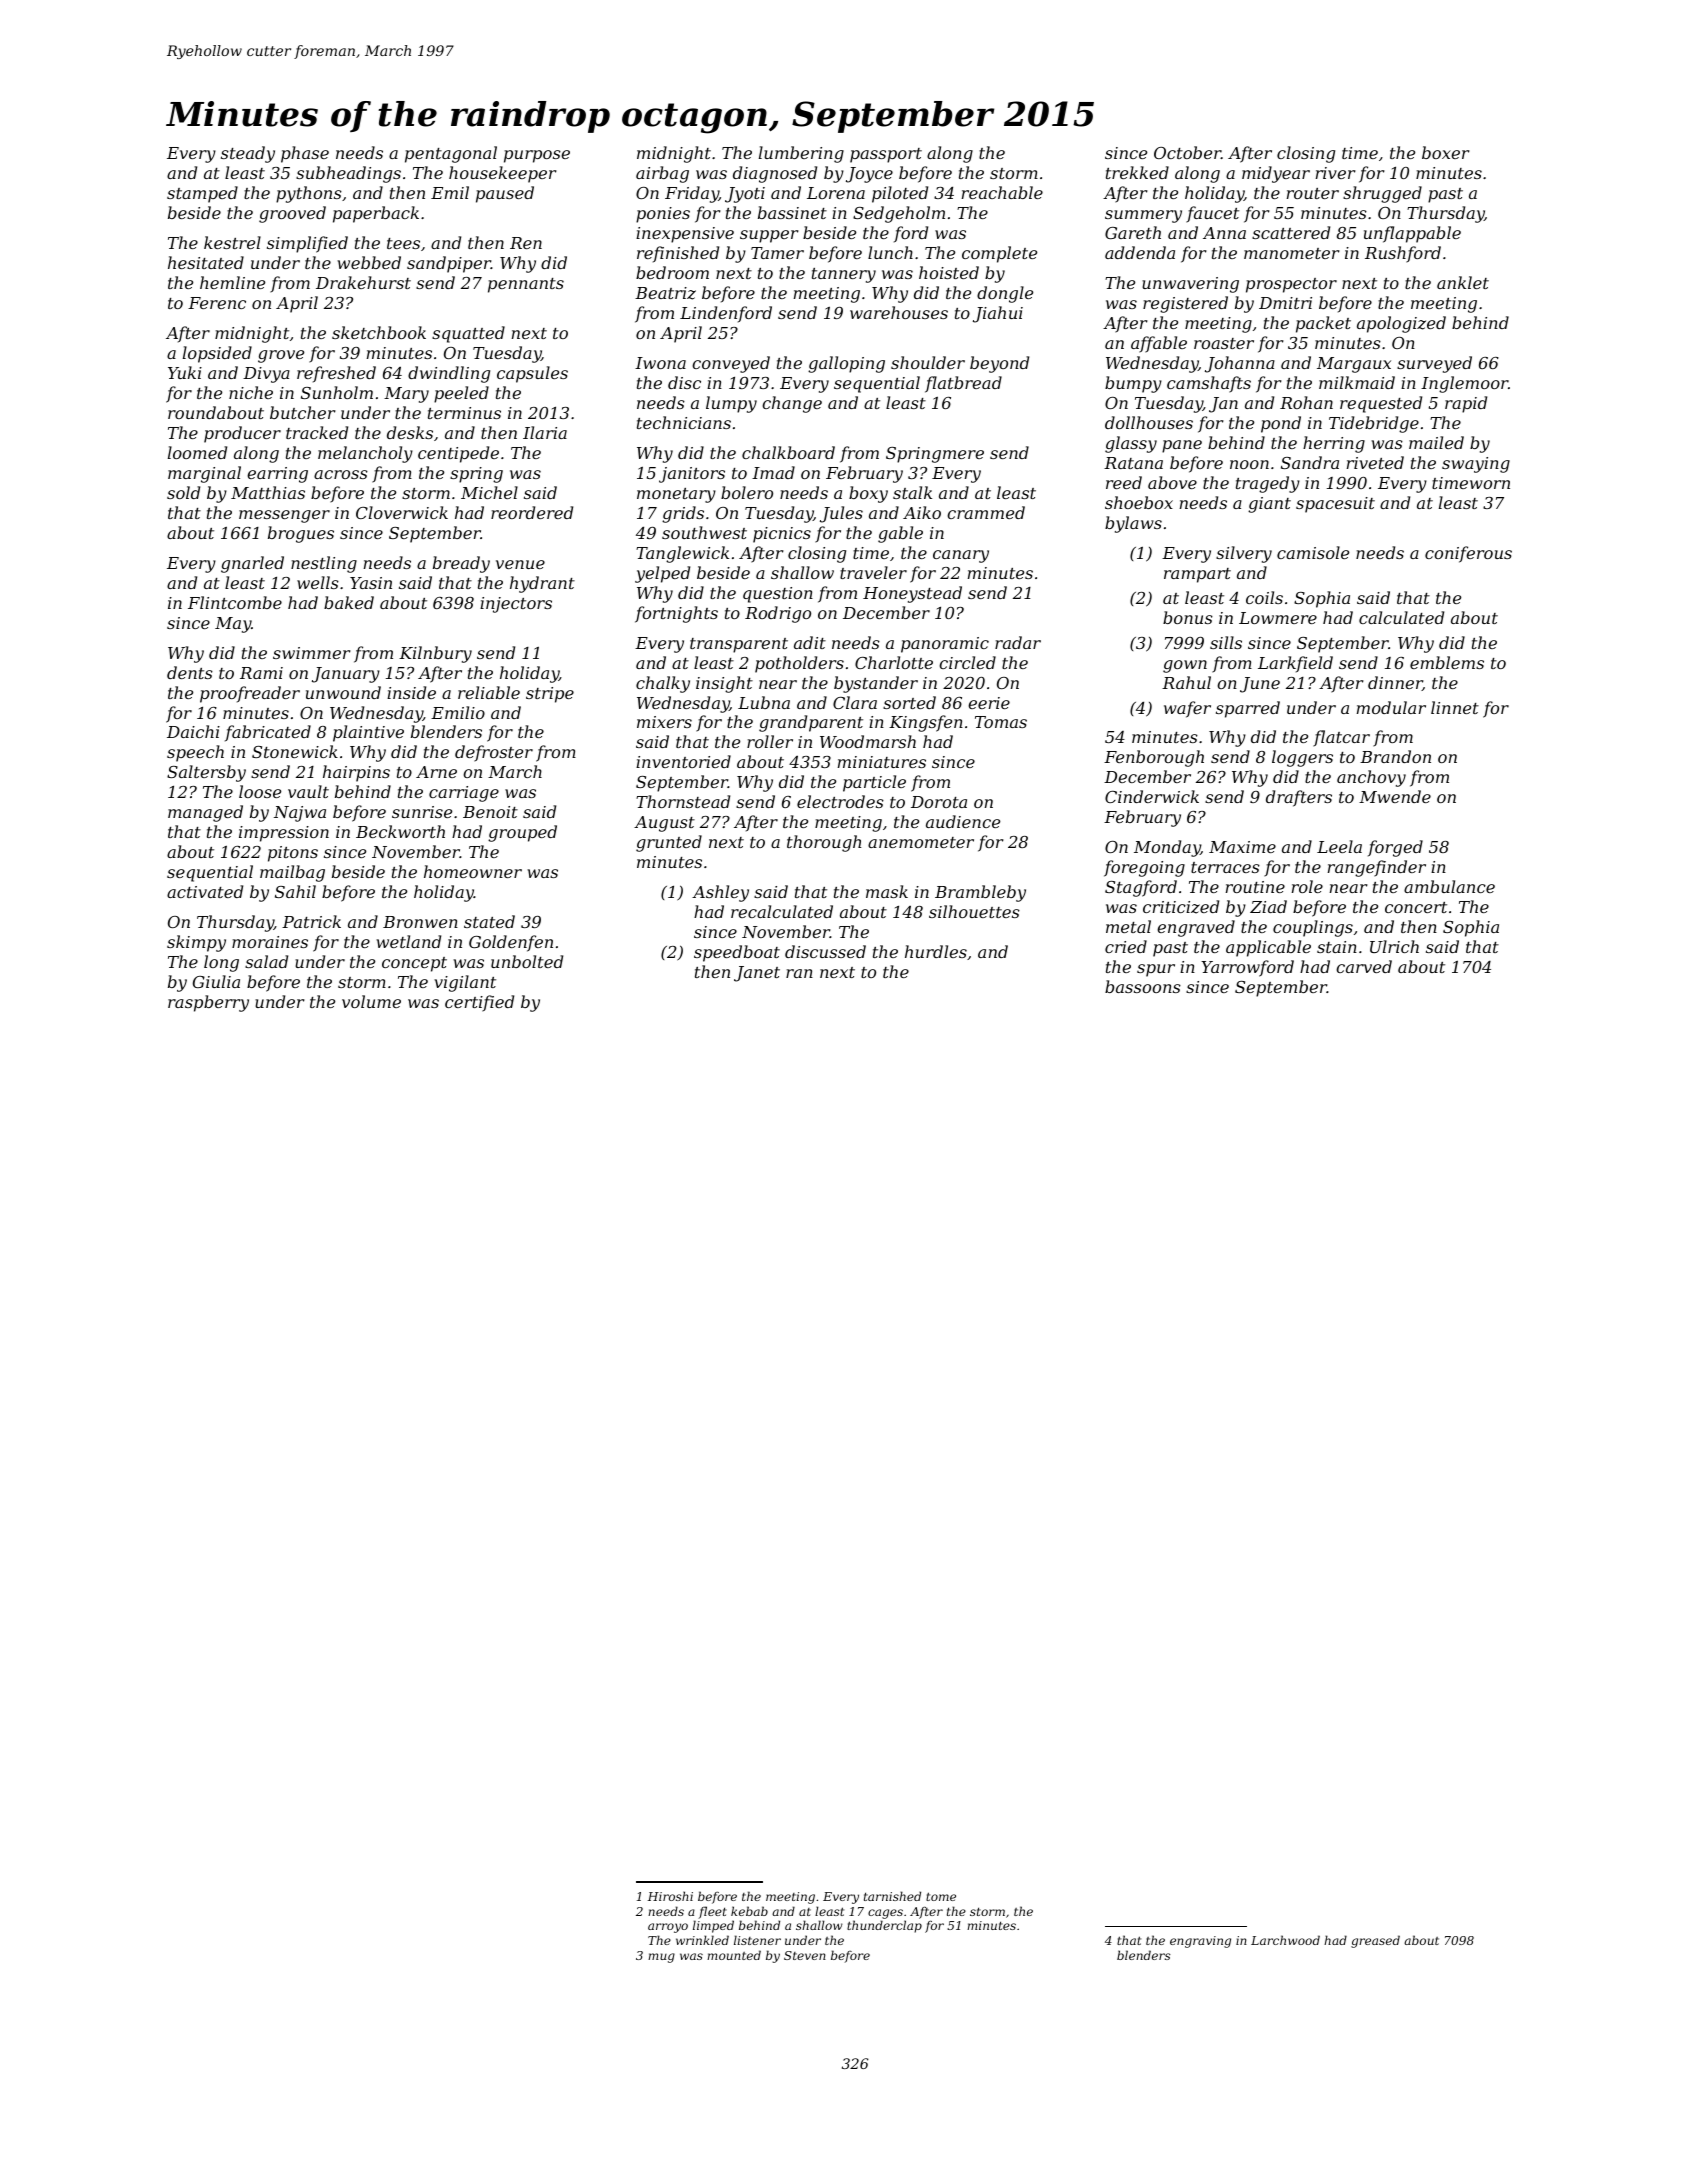  I want to click on Brambleby, so click(980, 893).
